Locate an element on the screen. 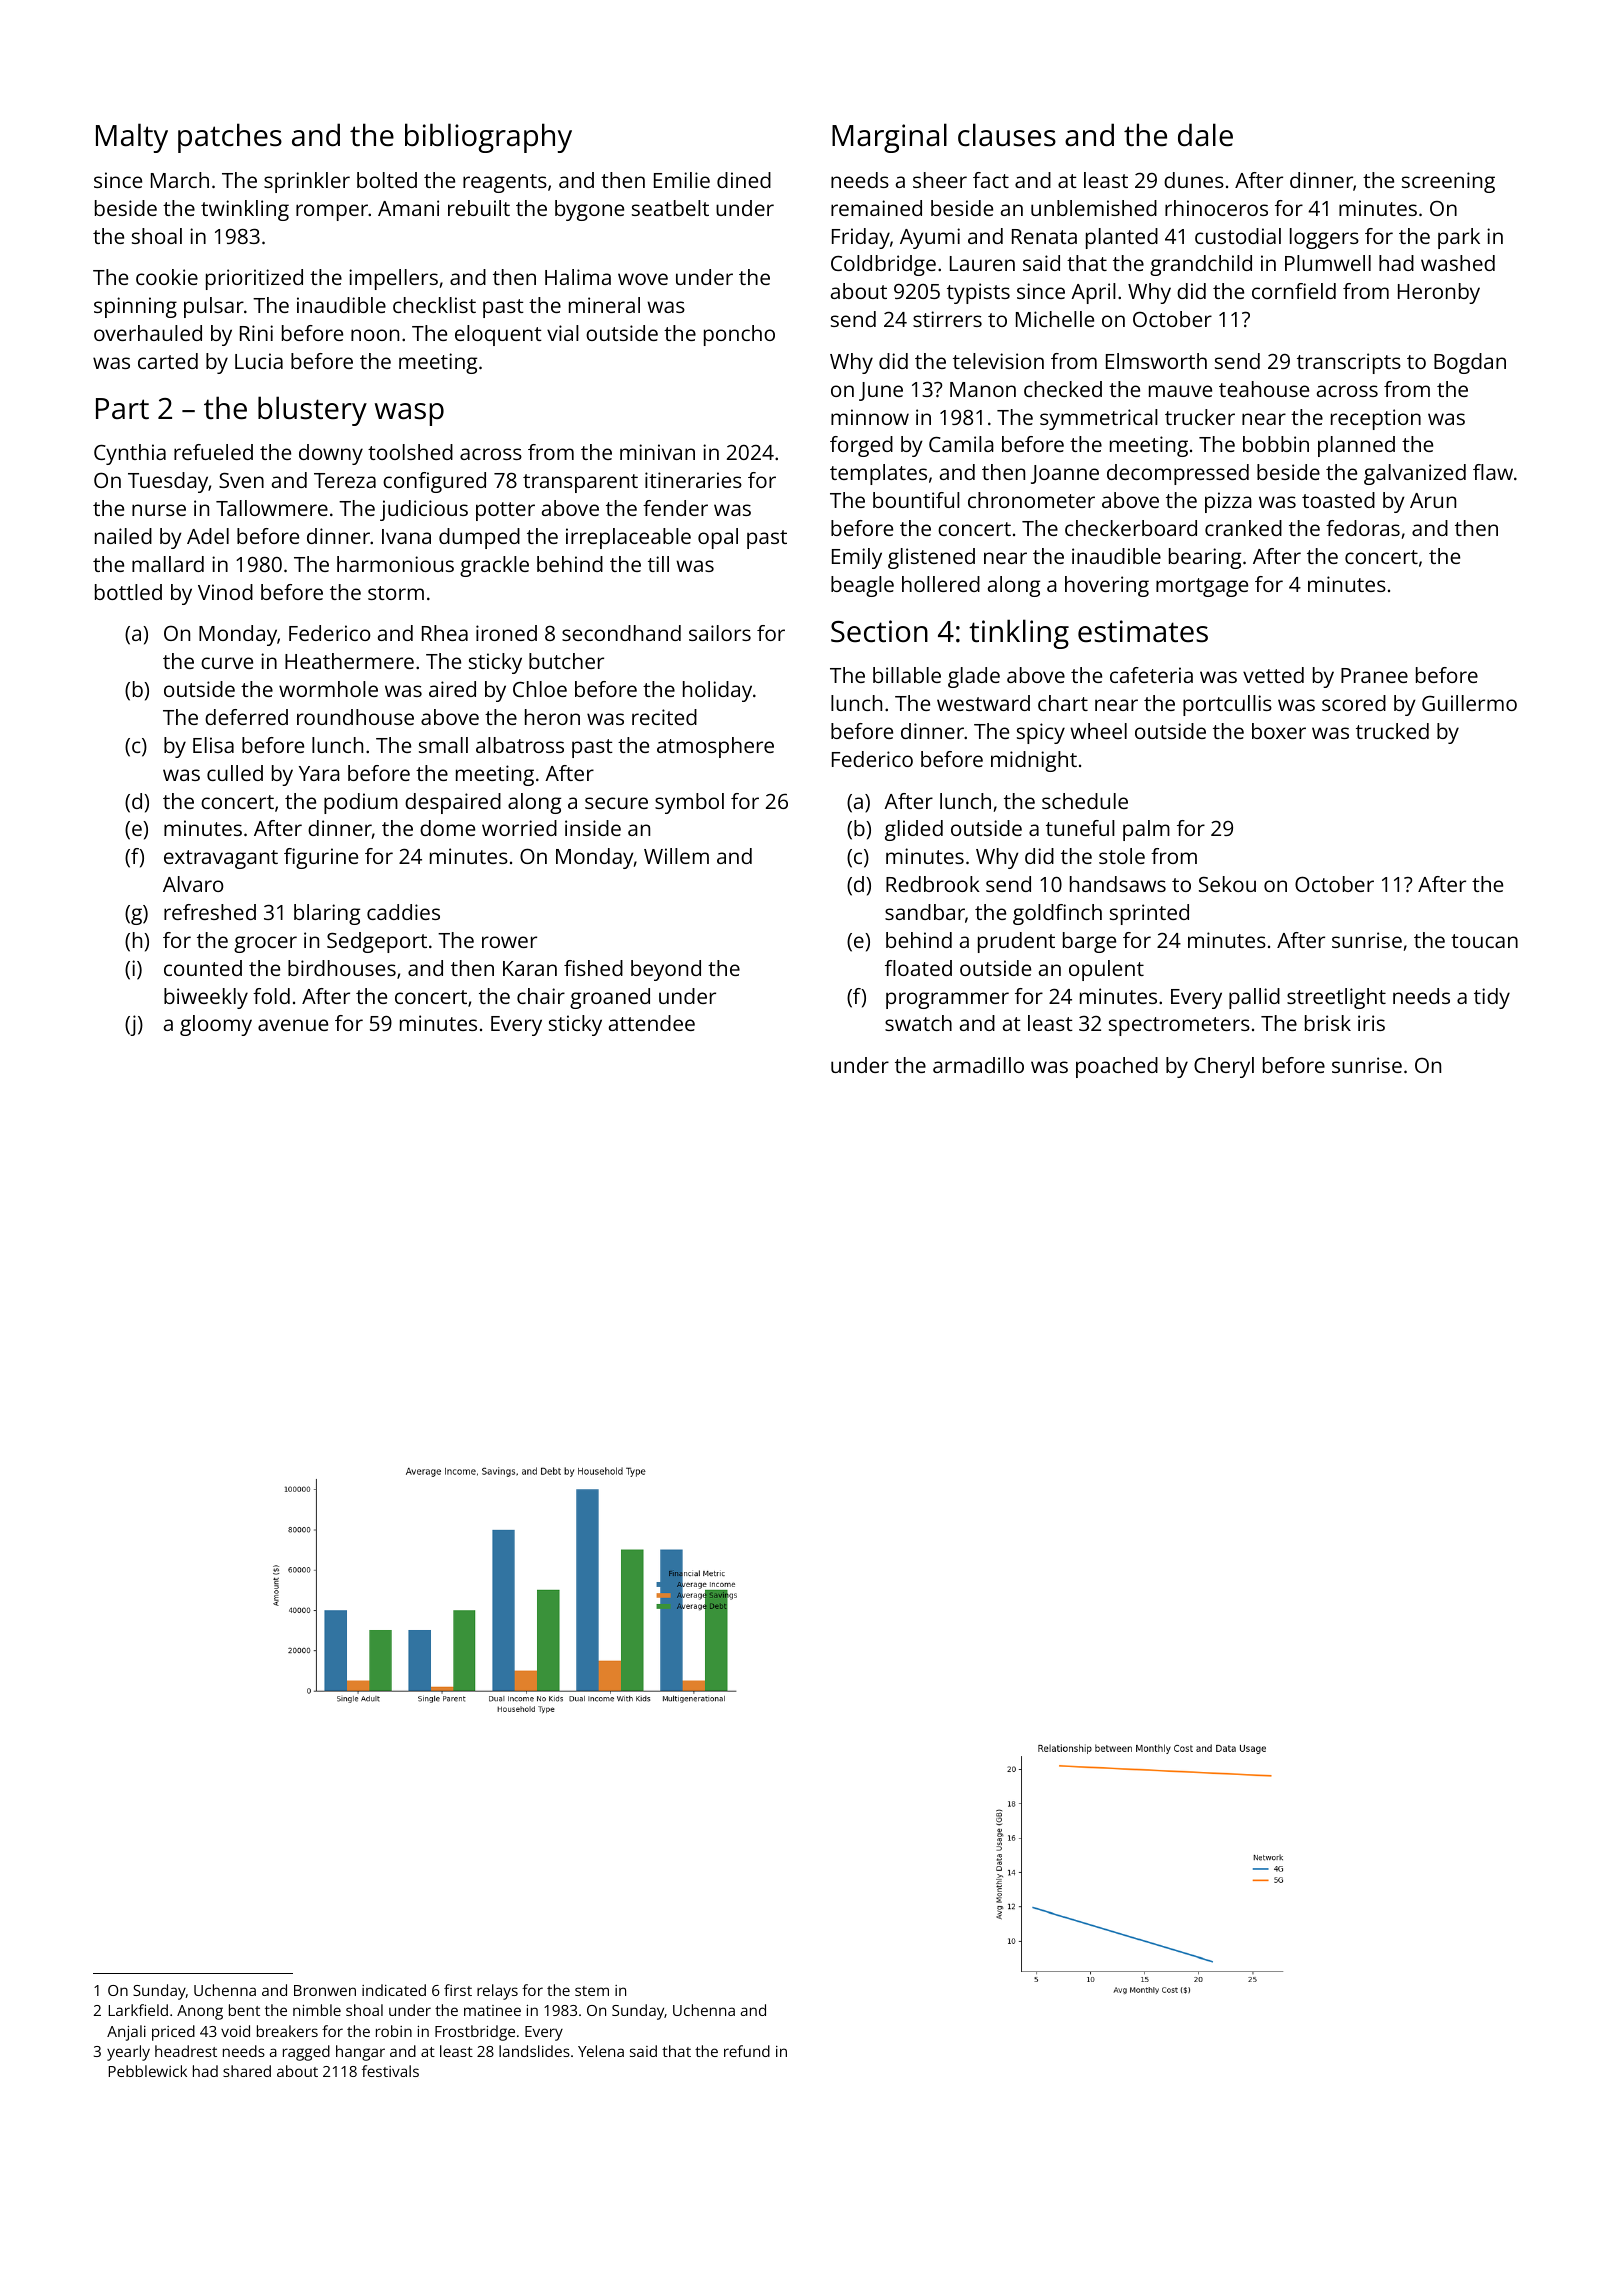 Image resolution: width=1620 pixels, height=2292 pixels. Cheryl is located at coordinates (1224, 1067).
